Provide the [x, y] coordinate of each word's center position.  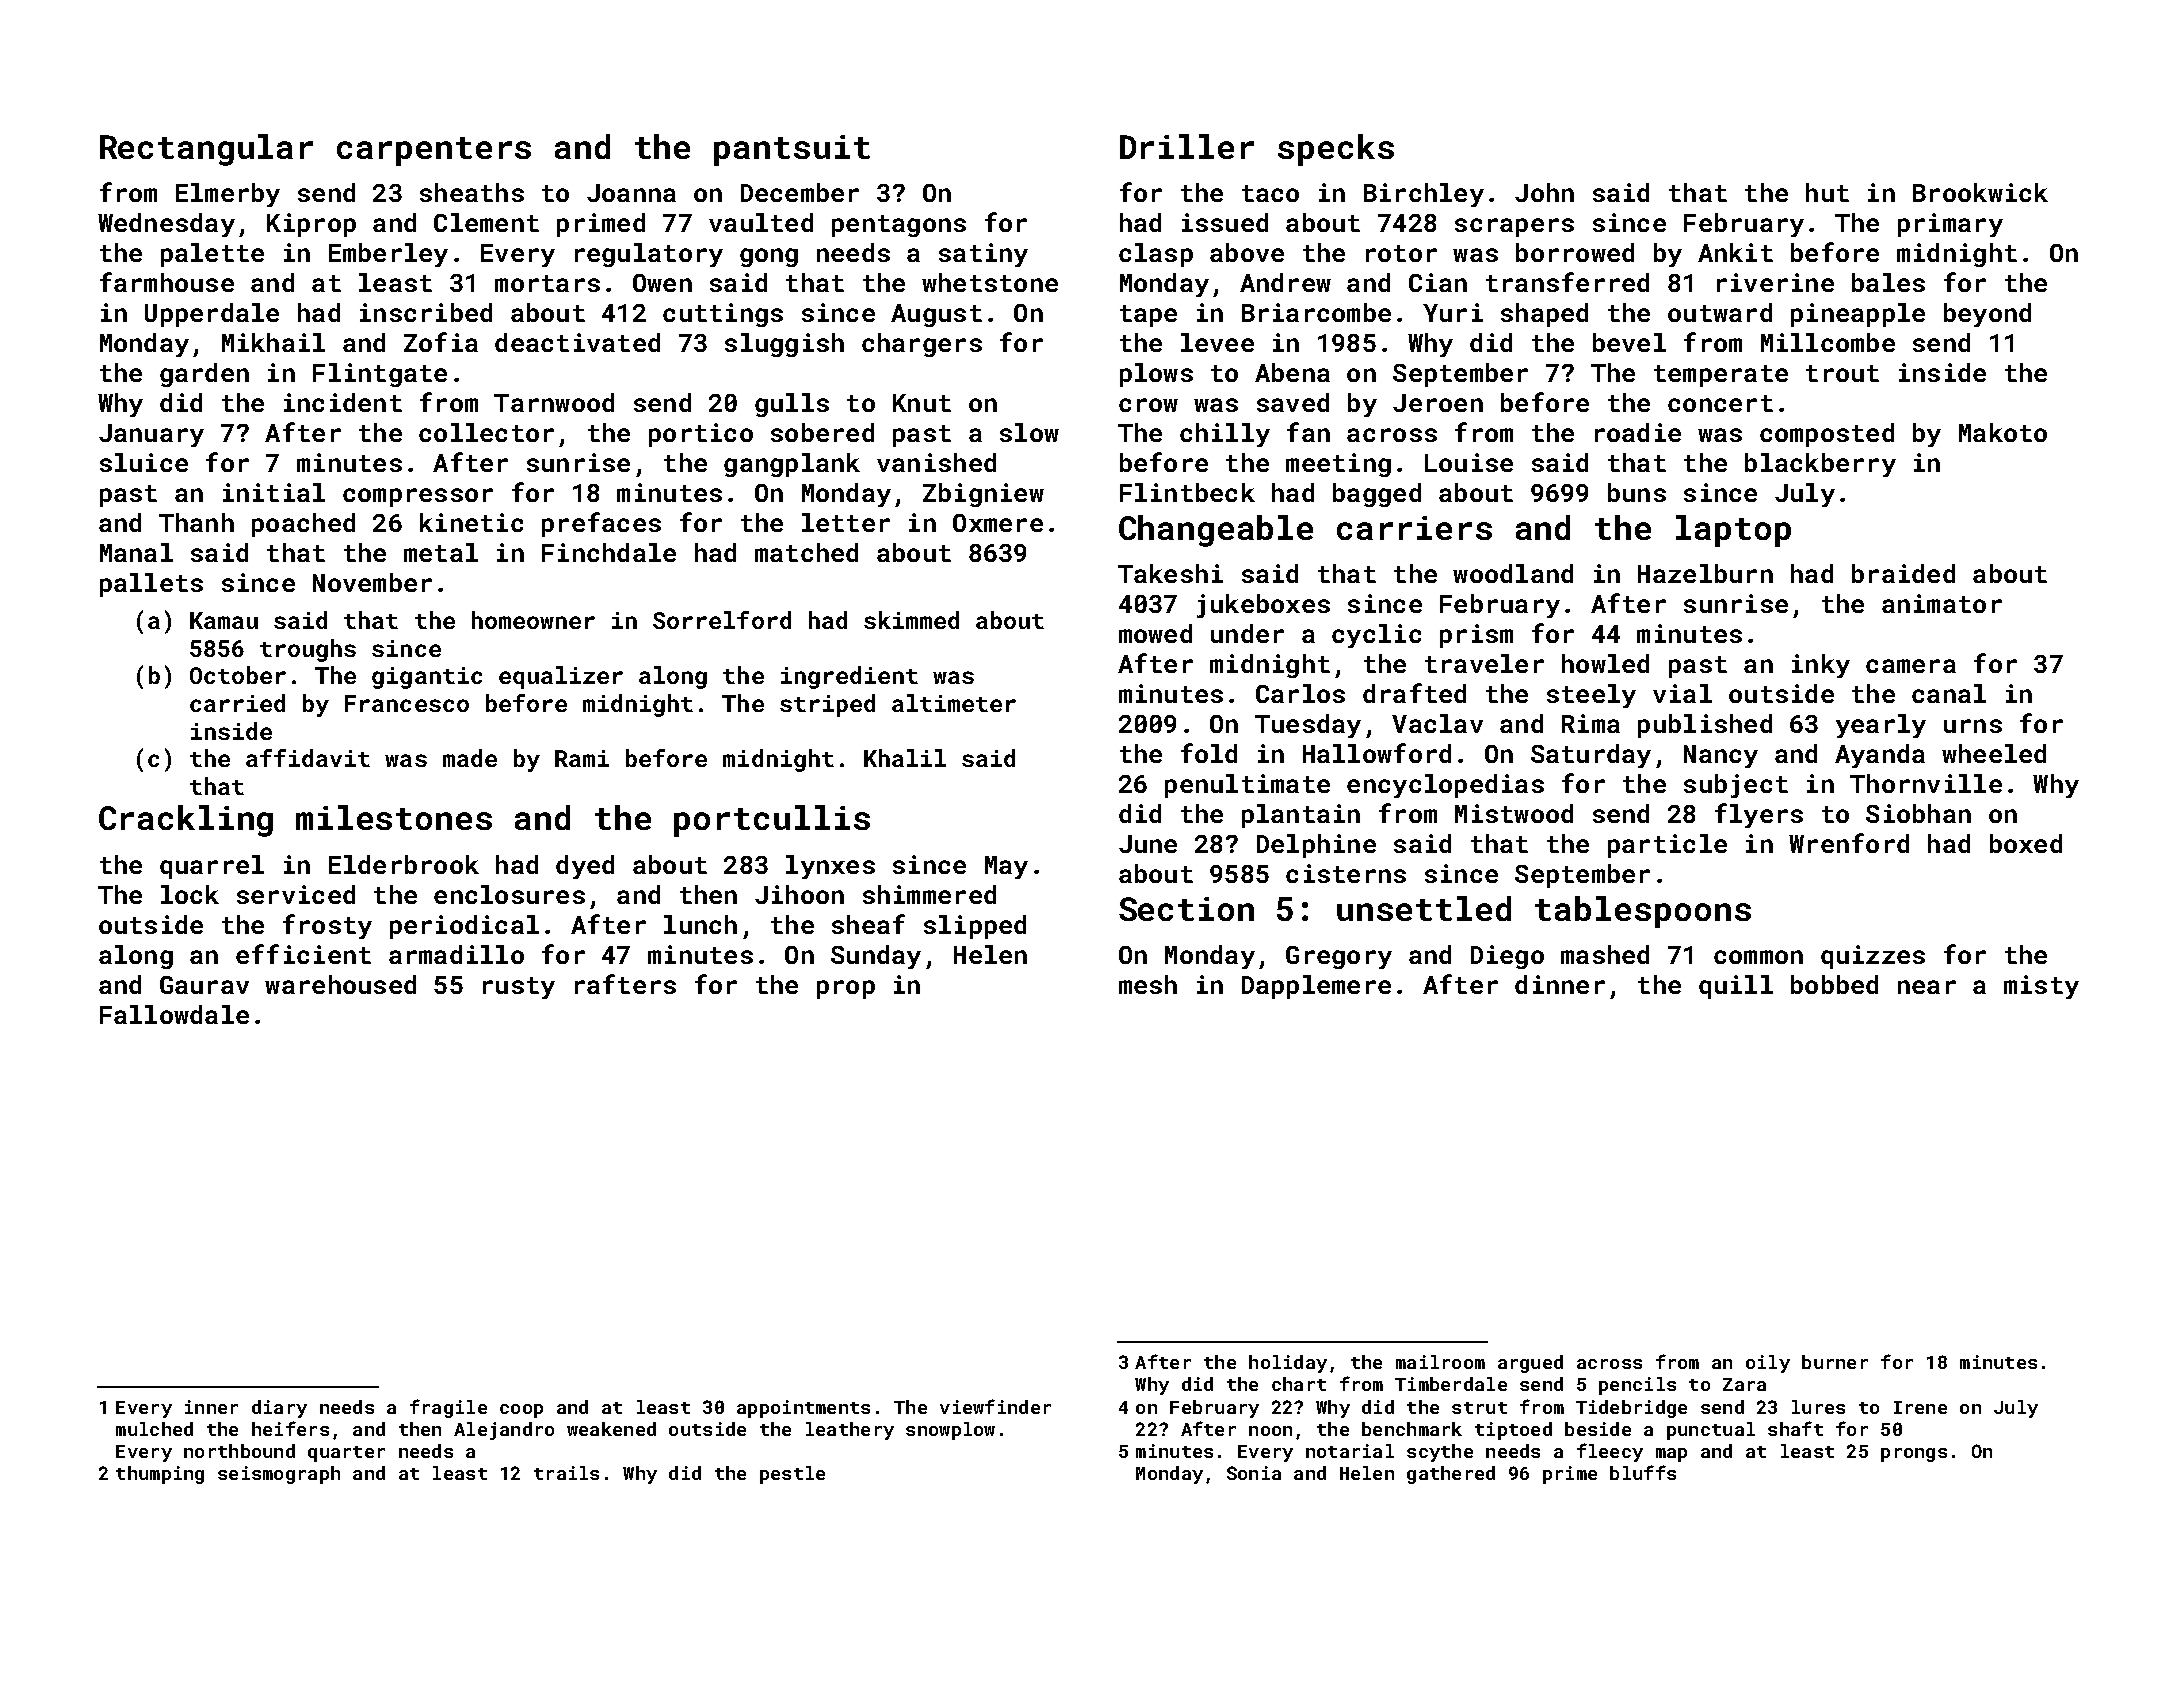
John [1544, 192]
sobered [822, 432]
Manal [136, 552]
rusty [519, 988]
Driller [1187, 146]
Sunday [876, 957]
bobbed [1834, 984]
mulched [154, 1429]
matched [806, 552]
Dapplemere [1316, 987]
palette [212, 255]
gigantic [427, 678]
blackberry [1820, 465]
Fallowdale [174, 1014]
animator [1942, 603]
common [1758, 957]
